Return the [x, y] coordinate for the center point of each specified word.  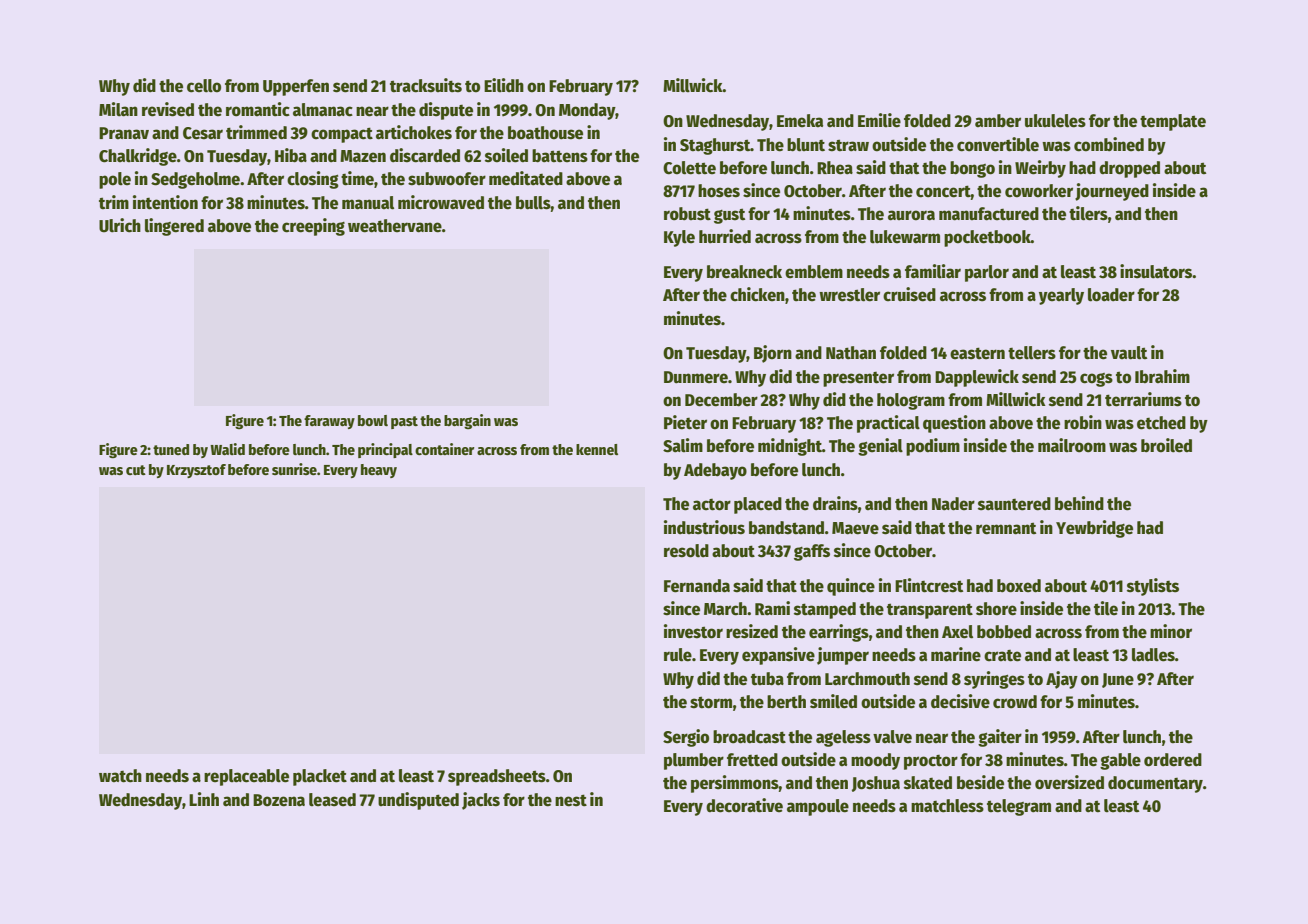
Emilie [879, 120]
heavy [379, 471]
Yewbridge [1094, 529]
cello [204, 86]
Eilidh [504, 85]
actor [712, 505]
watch [120, 776]
